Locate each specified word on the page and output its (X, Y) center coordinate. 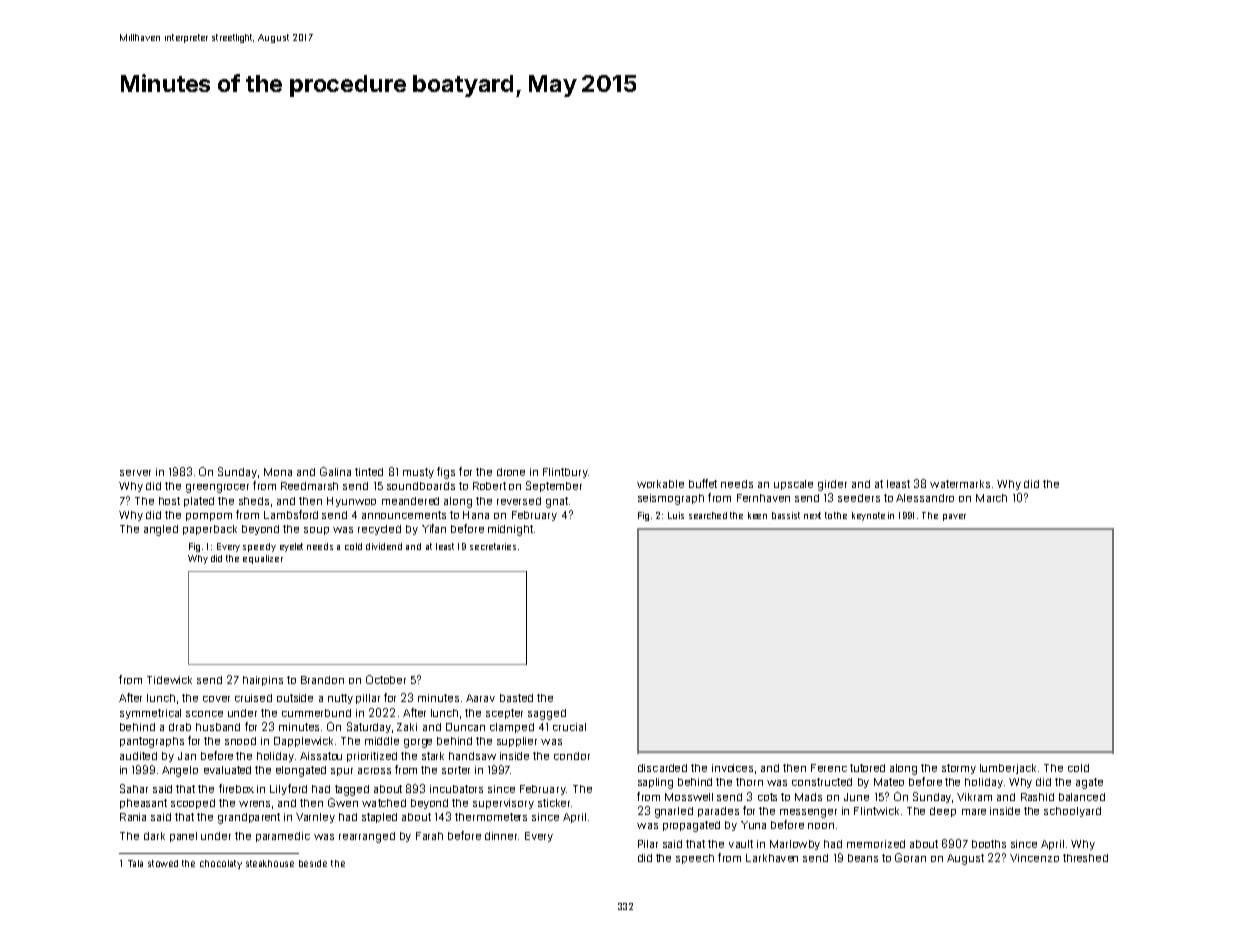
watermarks (960, 484)
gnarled (674, 812)
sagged (547, 714)
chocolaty (221, 864)
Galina (335, 471)
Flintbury (565, 473)
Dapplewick (303, 742)
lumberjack (1008, 769)
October (386, 679)
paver (954, 517)
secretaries (493, 546)
